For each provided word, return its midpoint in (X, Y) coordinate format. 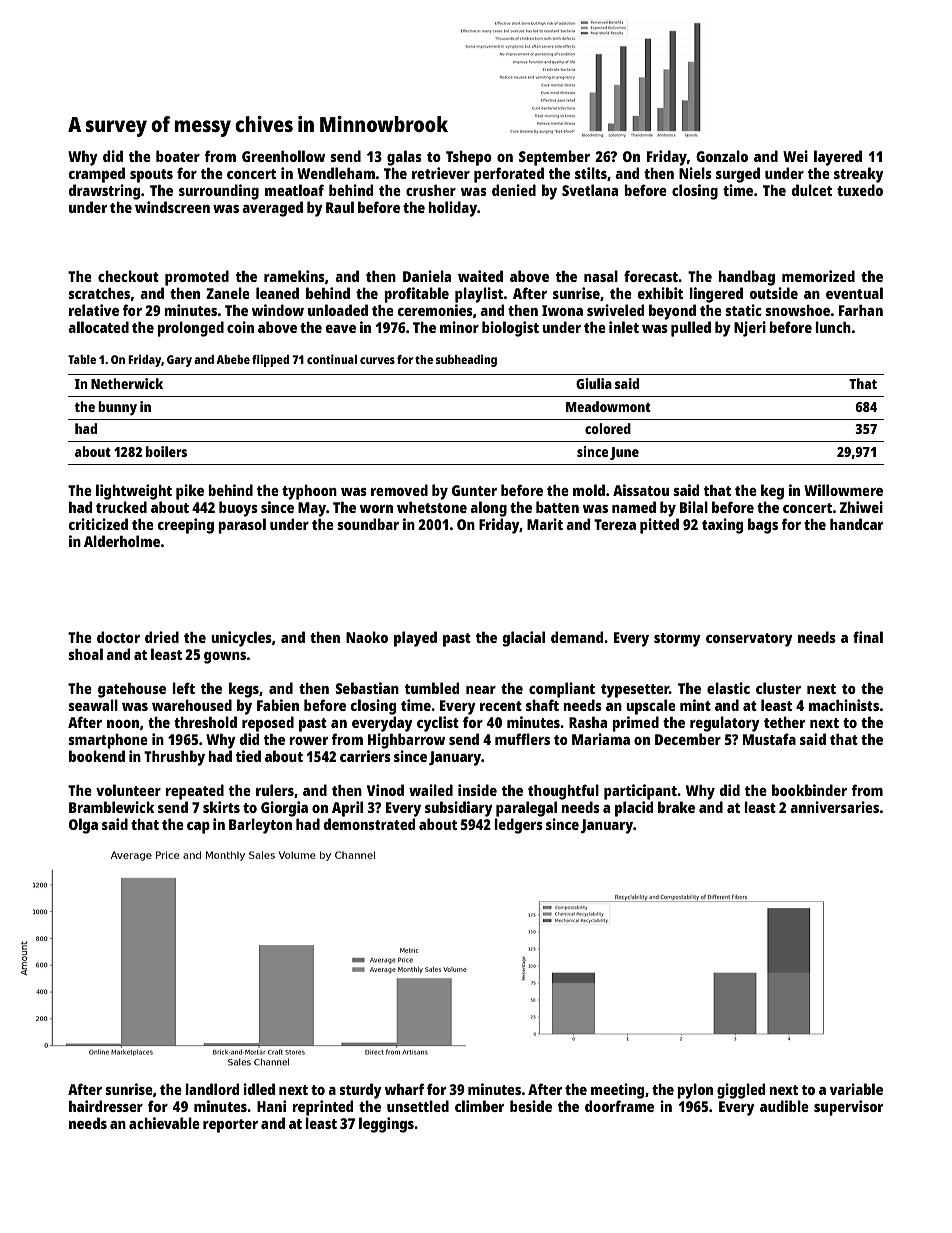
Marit (545, 524)
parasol (242, 526)
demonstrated (369, 824)
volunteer (128, 790)
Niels (695, 173)
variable (856, 1089)
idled (259, 1089)
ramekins (294, 276)
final (868, 637)
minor (459, 327)
